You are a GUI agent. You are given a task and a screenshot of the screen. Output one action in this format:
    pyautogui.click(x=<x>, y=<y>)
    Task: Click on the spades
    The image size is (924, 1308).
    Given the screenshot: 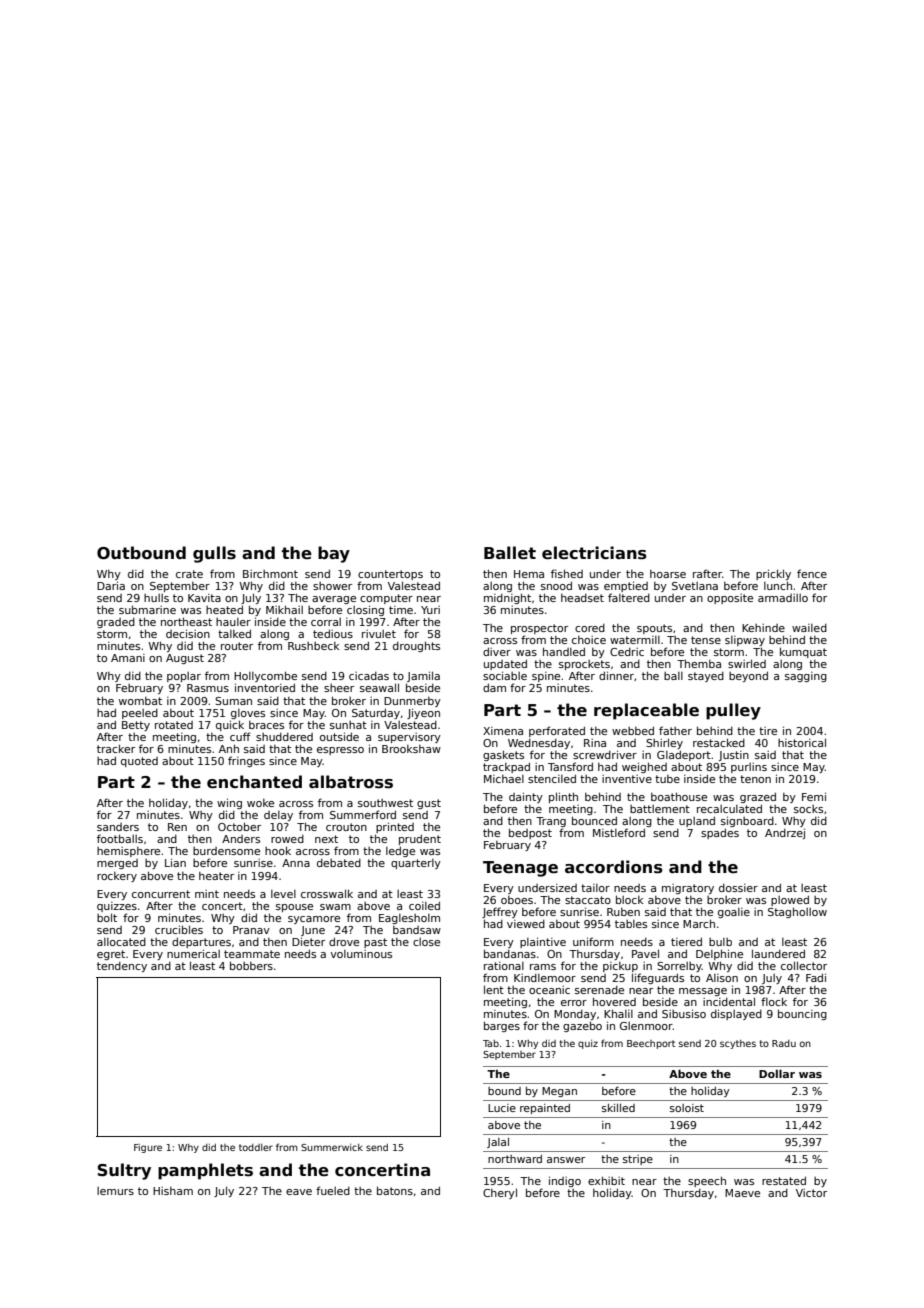 What is the action you would take?
    pyautogui.click(x=720, y=833)
